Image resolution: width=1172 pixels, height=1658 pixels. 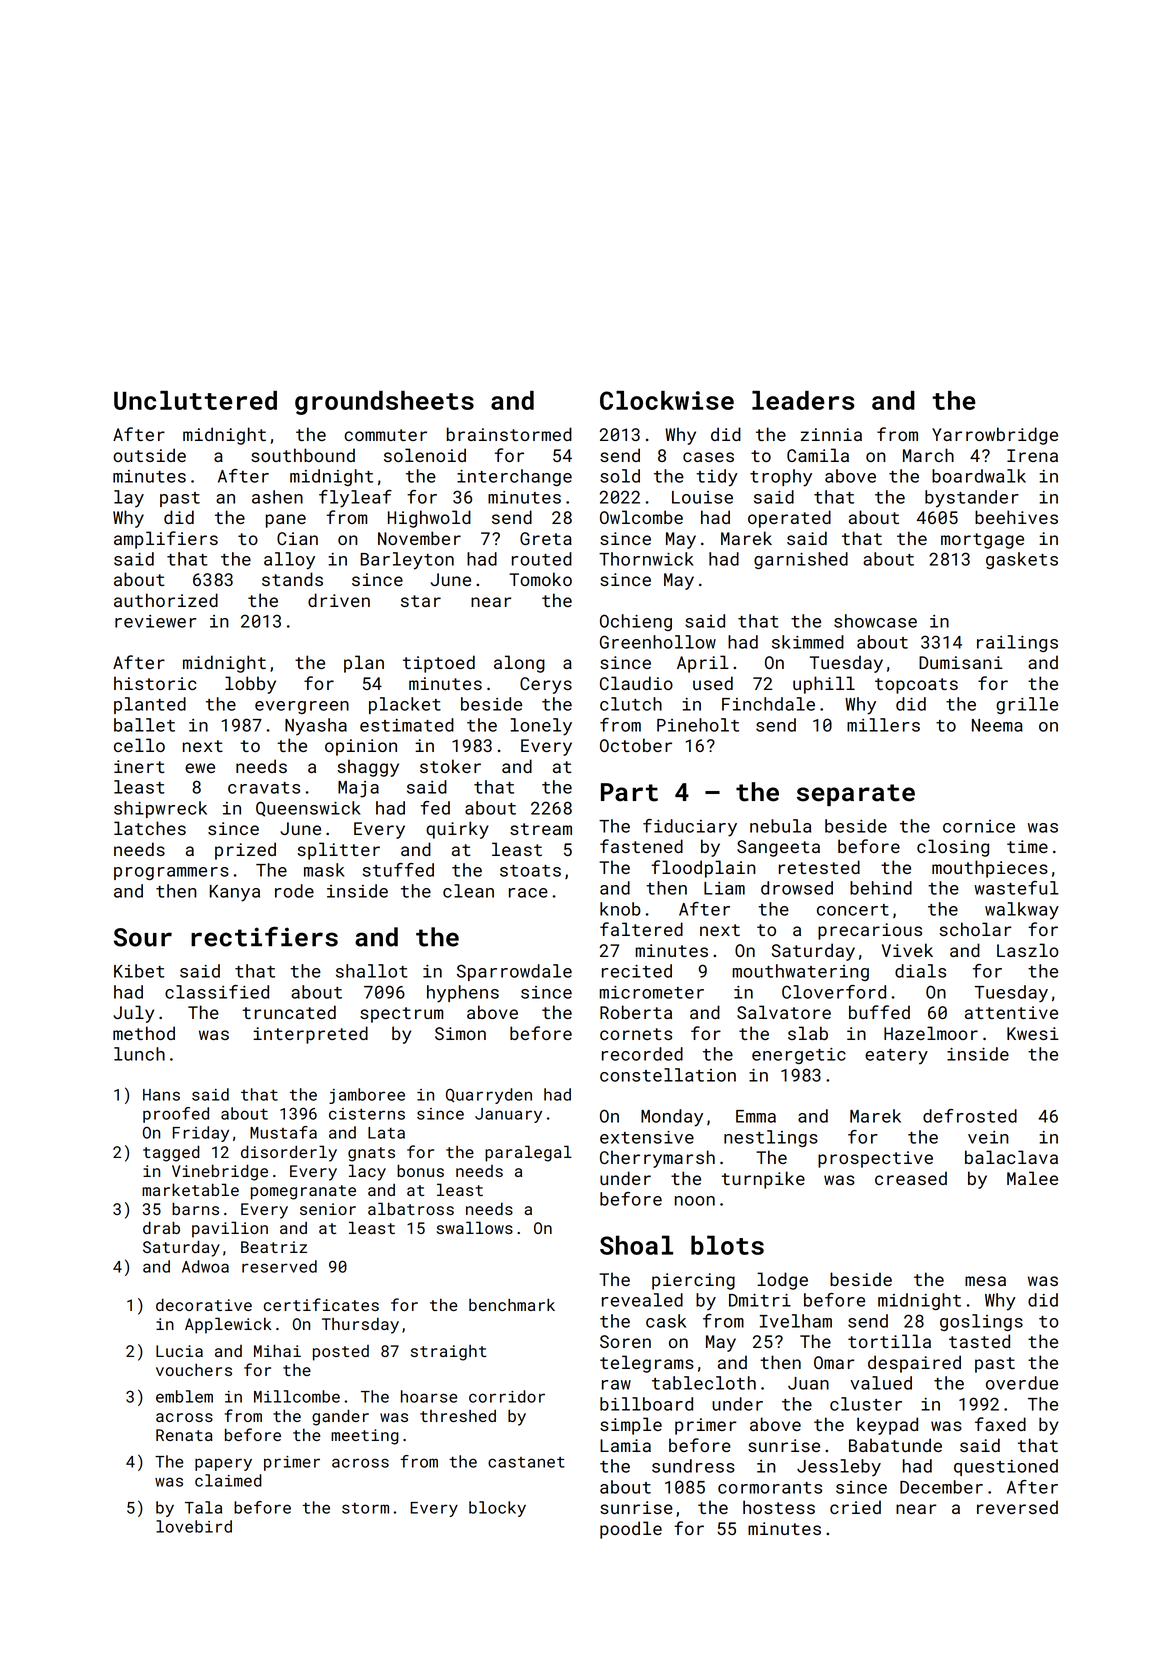 What do you see at coordinates (631, 1530) in the screenshot?
I see `poodle` at bounding box center [631, 1530].
